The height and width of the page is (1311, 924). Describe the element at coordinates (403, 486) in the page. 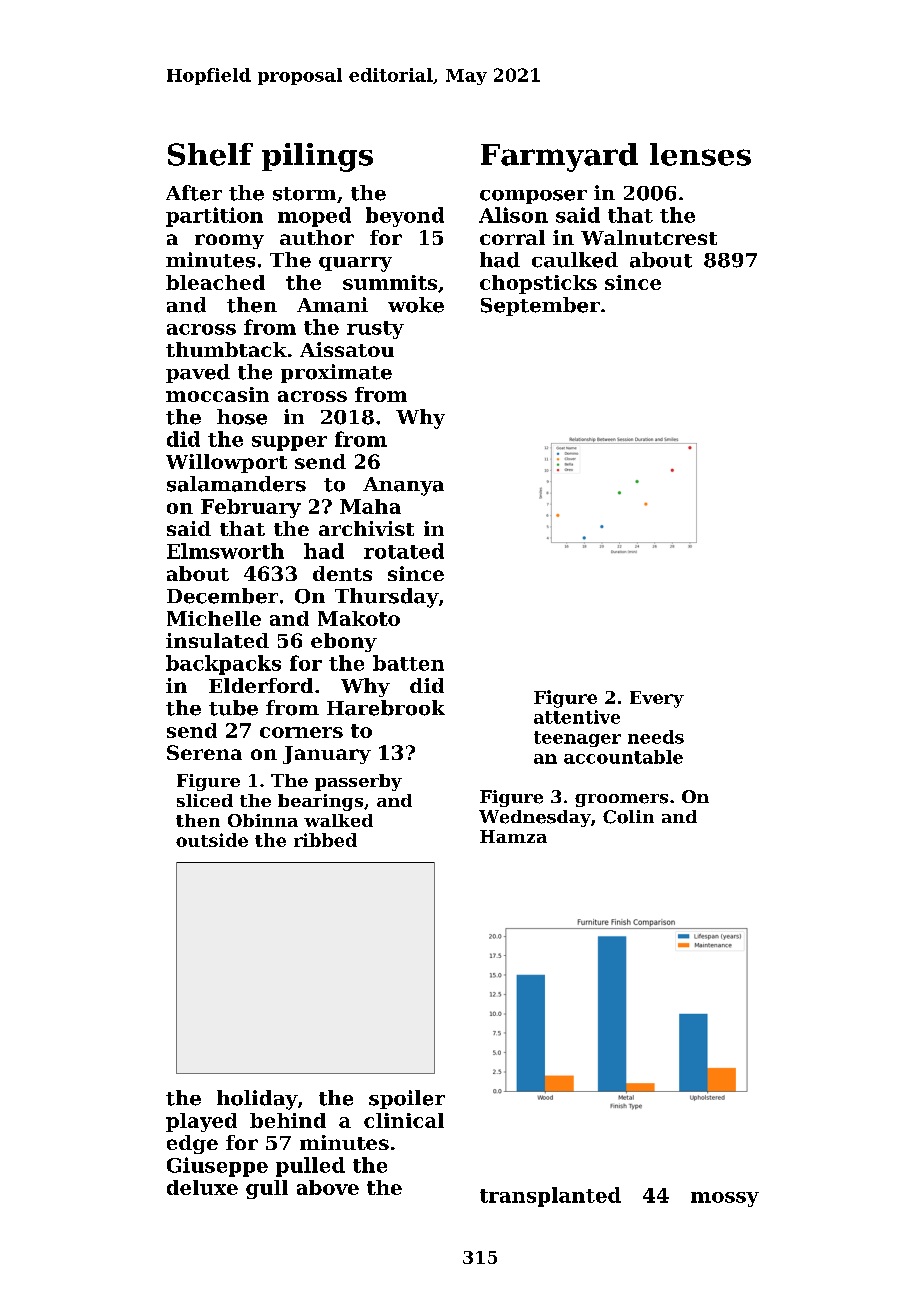

I see `Ananya` at that location.
